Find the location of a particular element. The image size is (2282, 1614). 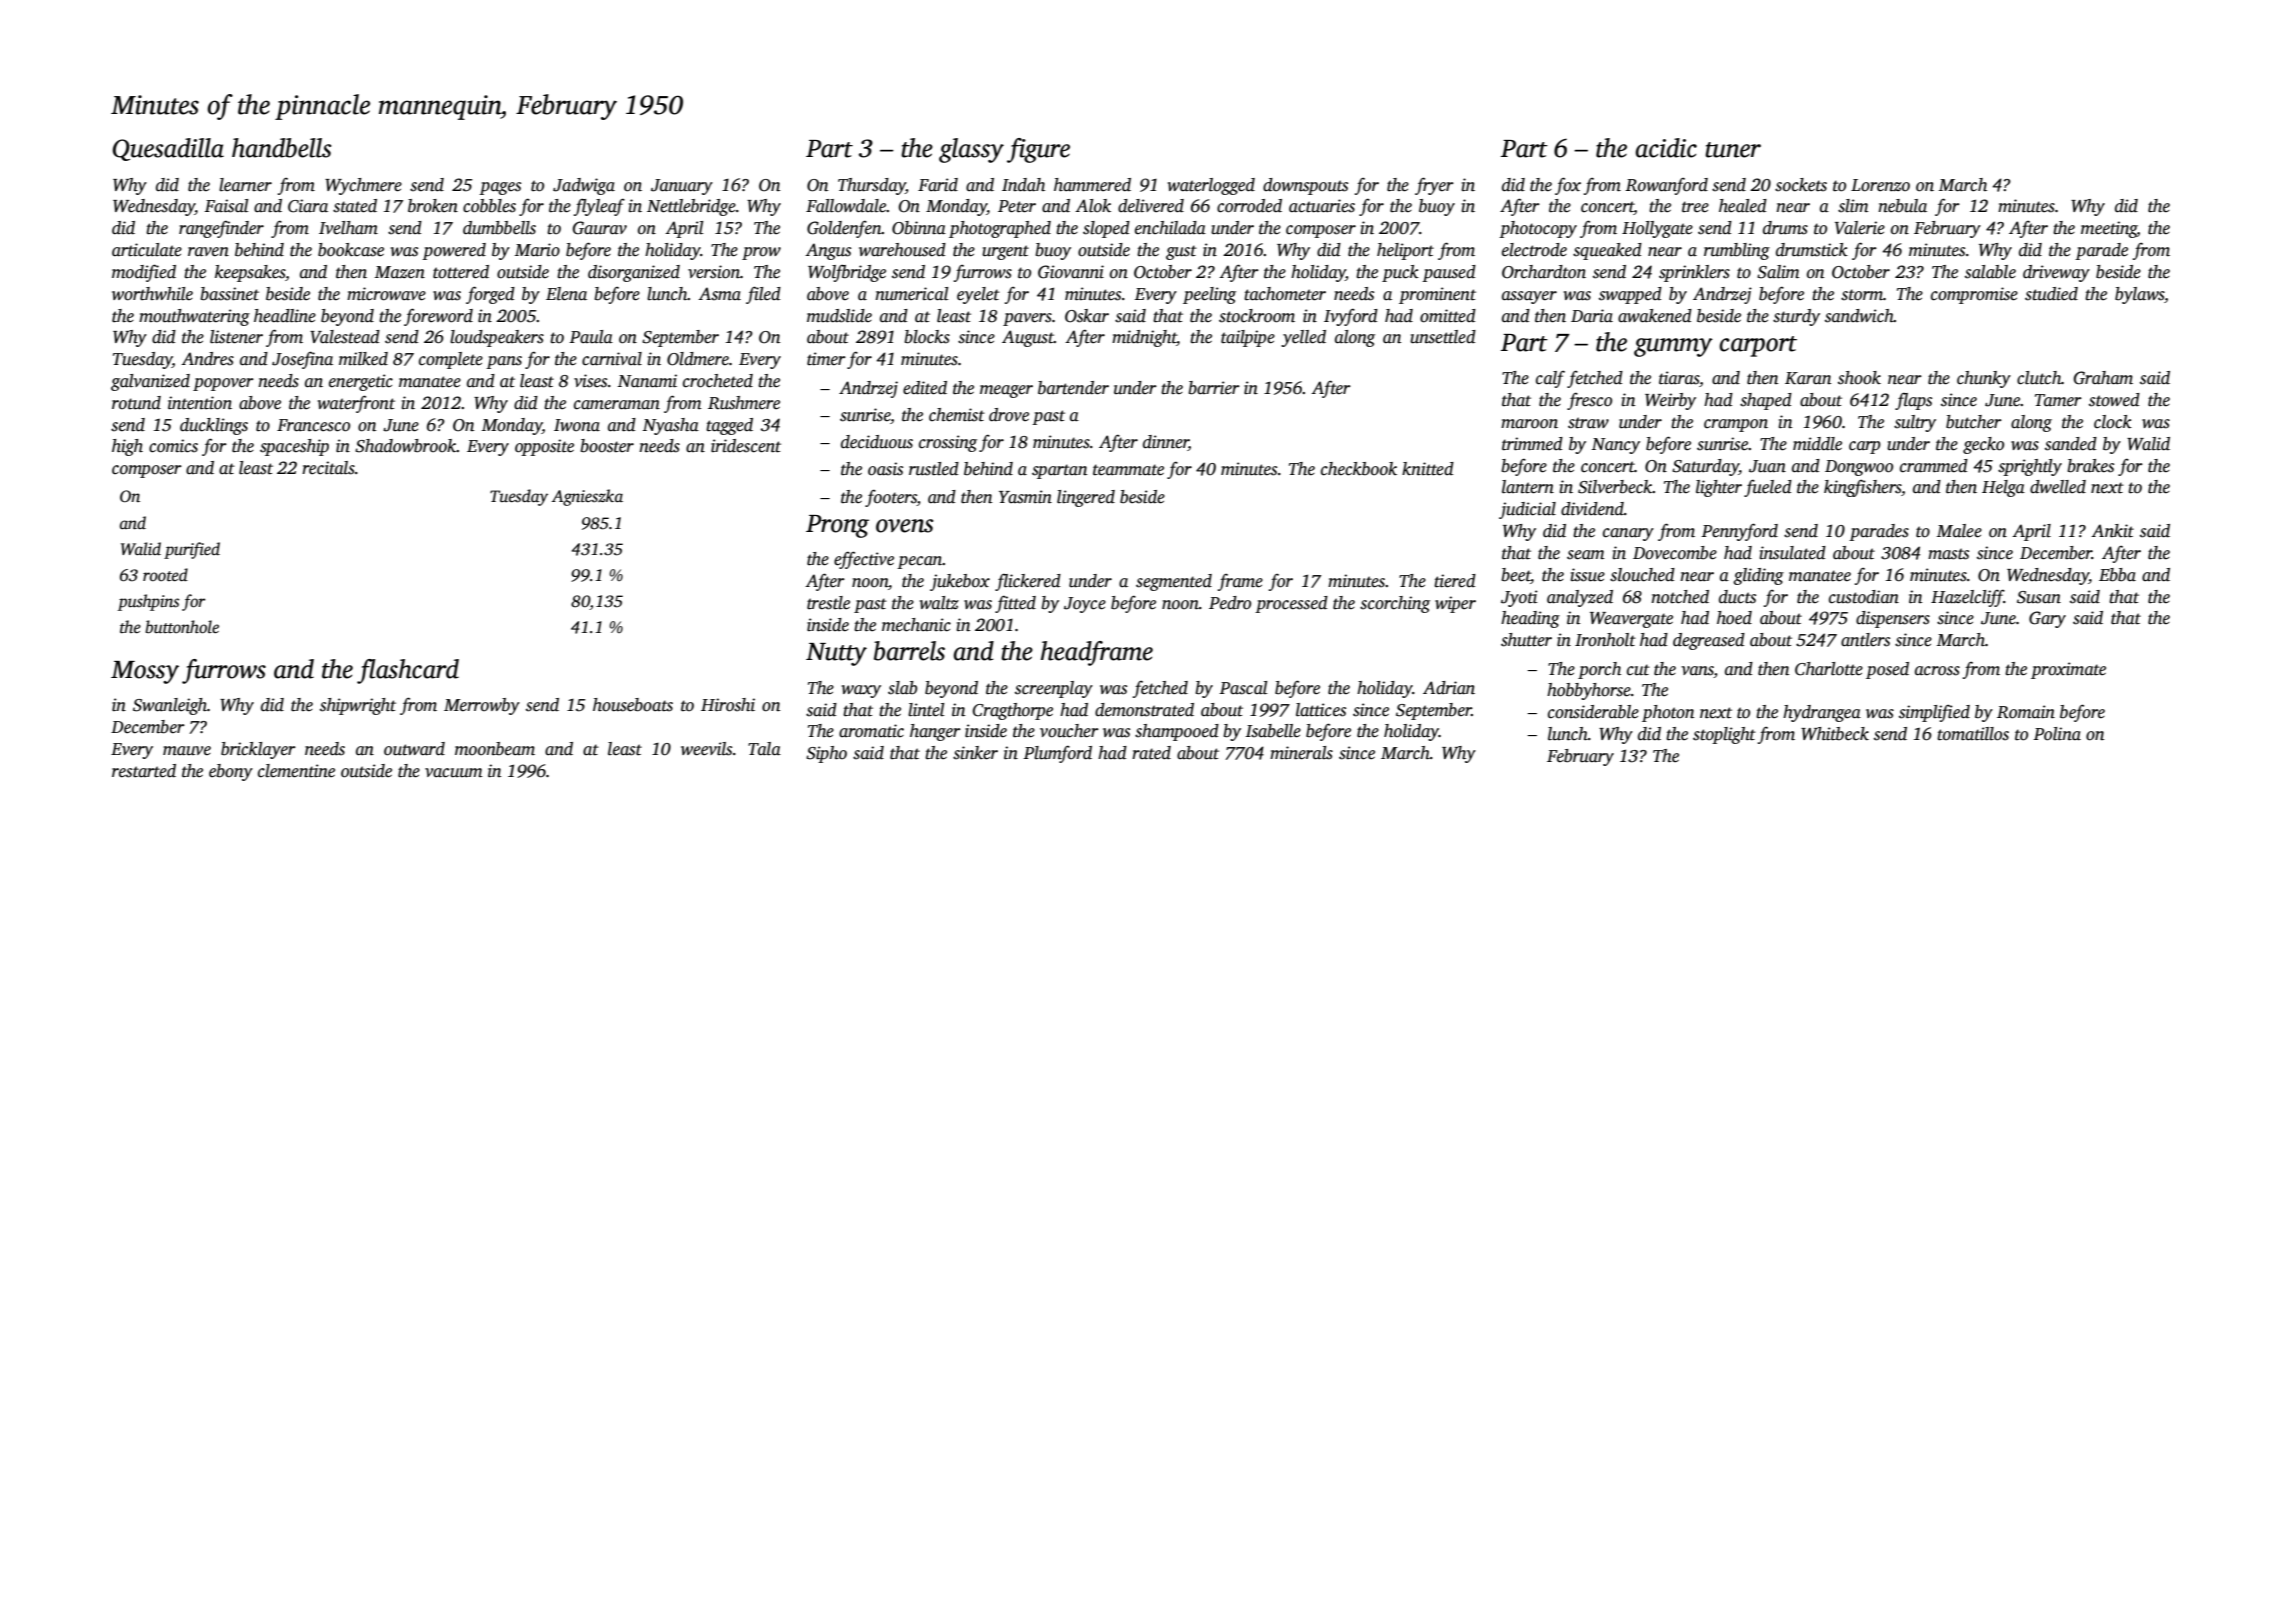

sturdy is located at coordinates (1796, 317).
